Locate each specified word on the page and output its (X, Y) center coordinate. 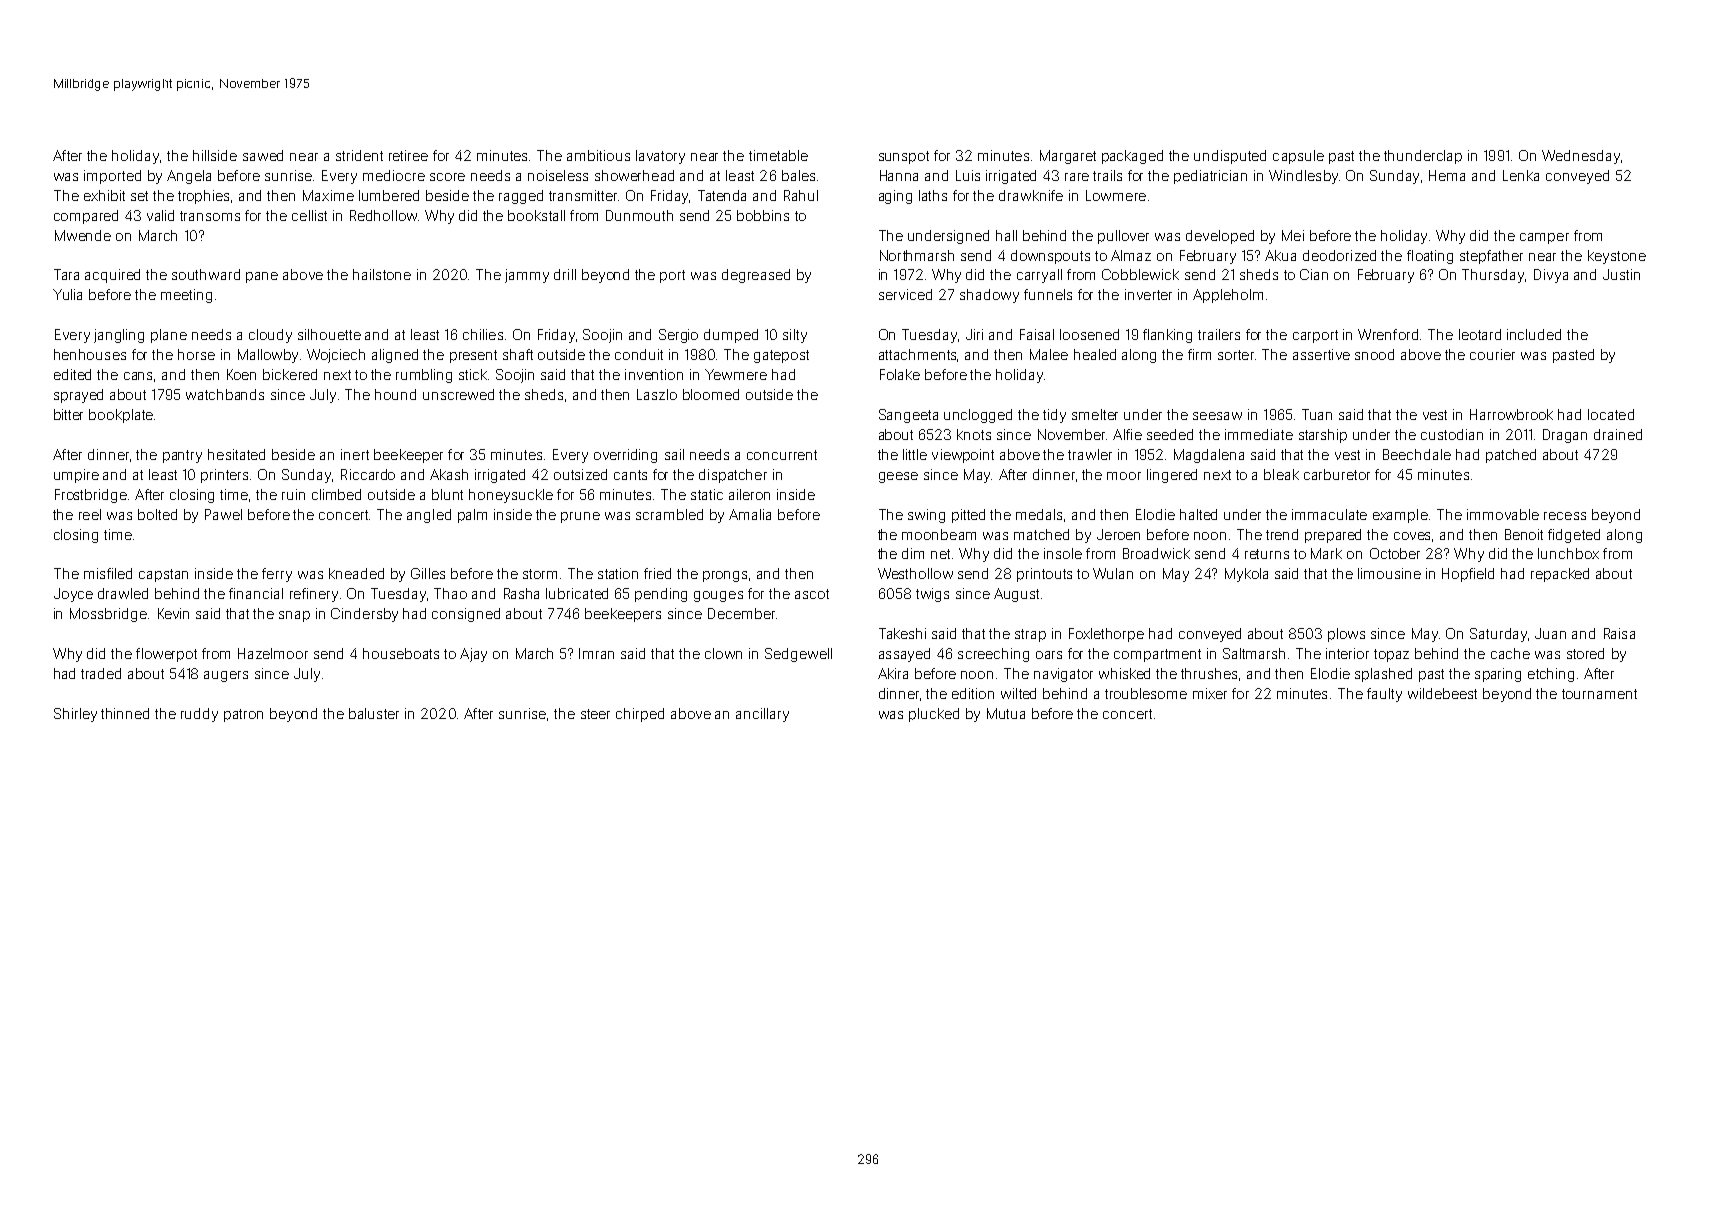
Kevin (173, 613)
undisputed (1230, 157)
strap (1030, 635)
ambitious (598, 155)
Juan (1550, 633)
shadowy (989, 296)
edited (72, 374)
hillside (215, 155)
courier (1492, 354)
